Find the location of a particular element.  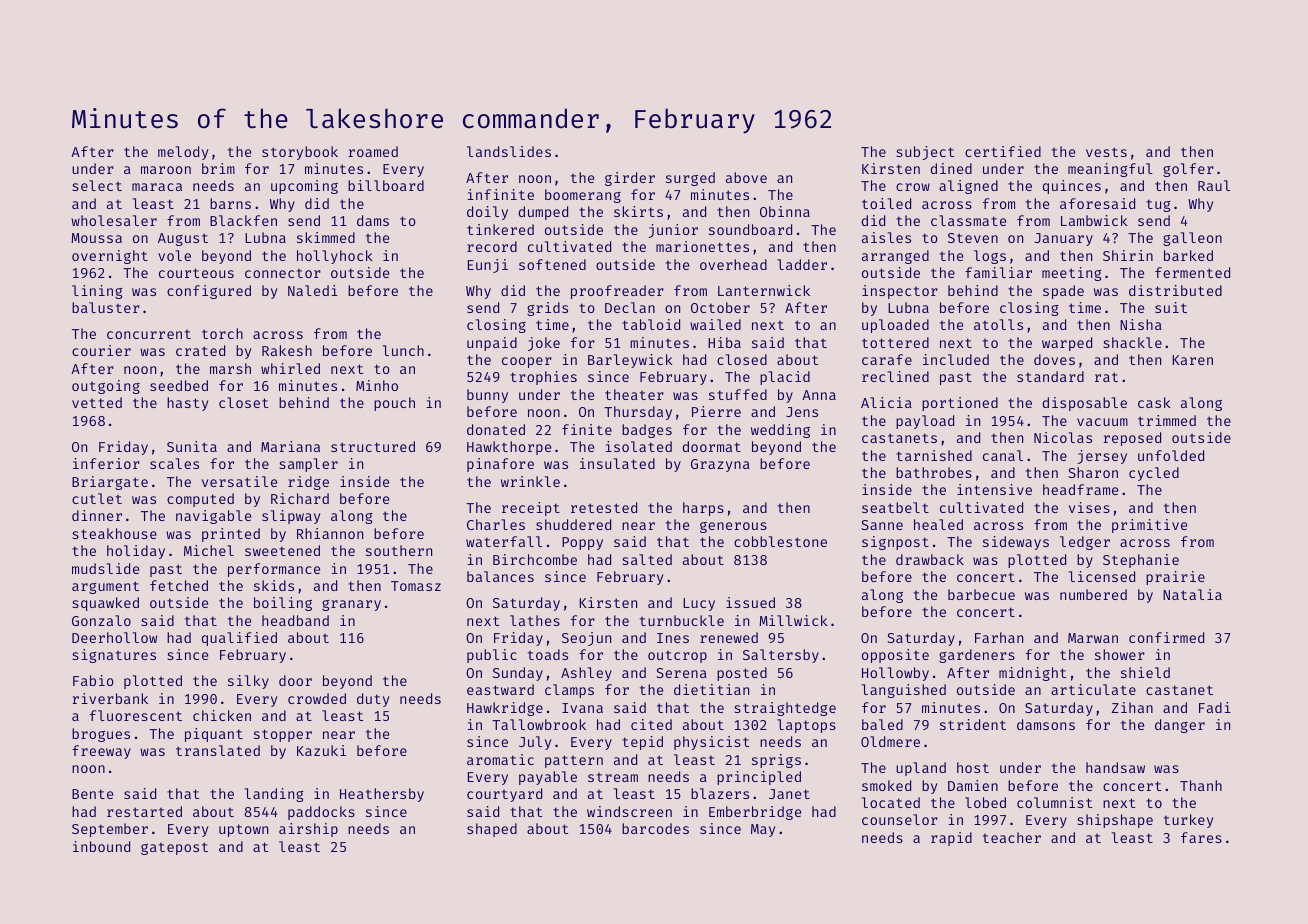

Richard is located at coordinates (300, 498).
